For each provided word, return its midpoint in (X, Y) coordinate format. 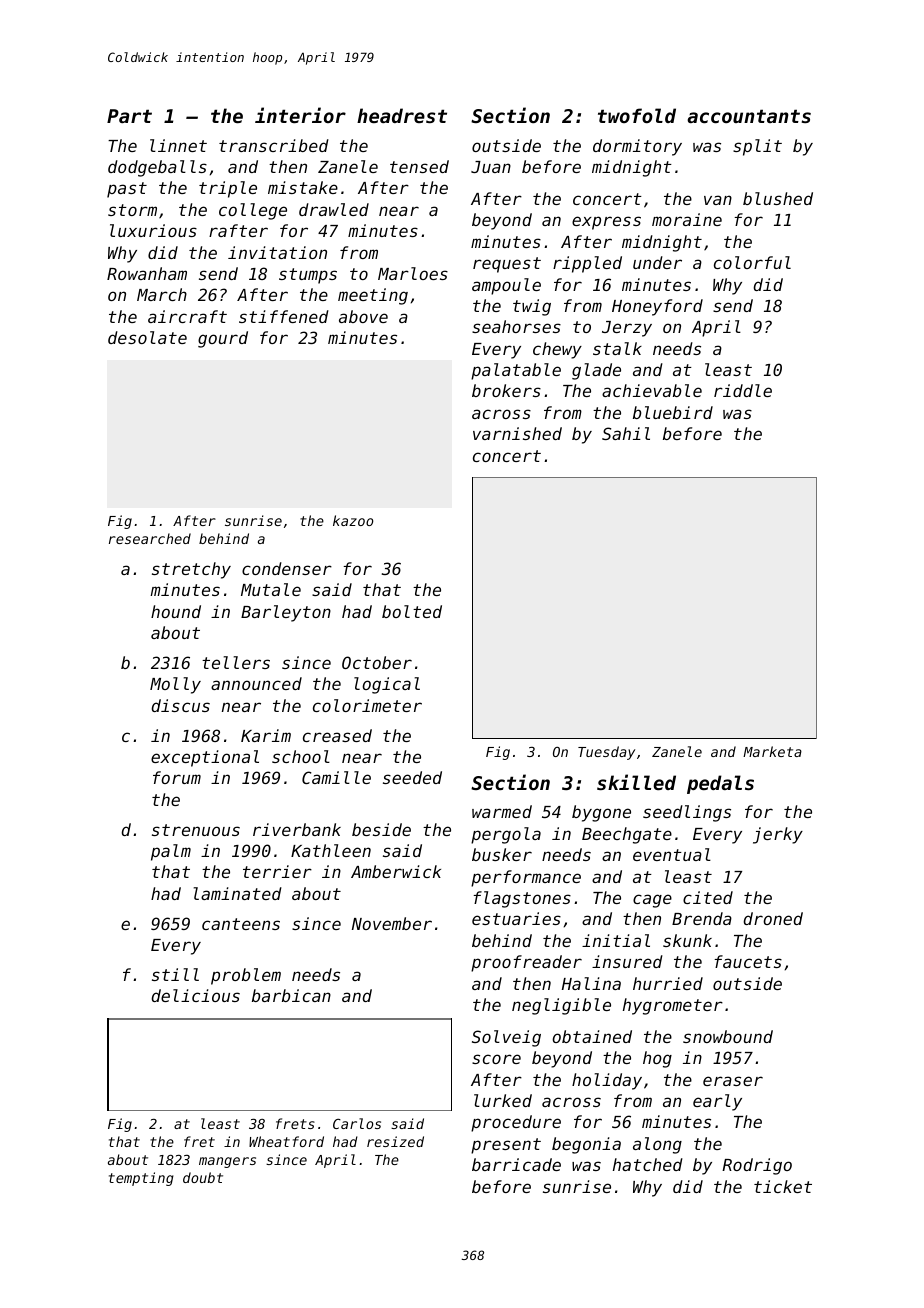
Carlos (357, 1123)
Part (129, 116)
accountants (749, 116)
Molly (175, 685)
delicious (196, 995)
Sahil (626, 433)
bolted (412, 611)
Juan (491, 167)
